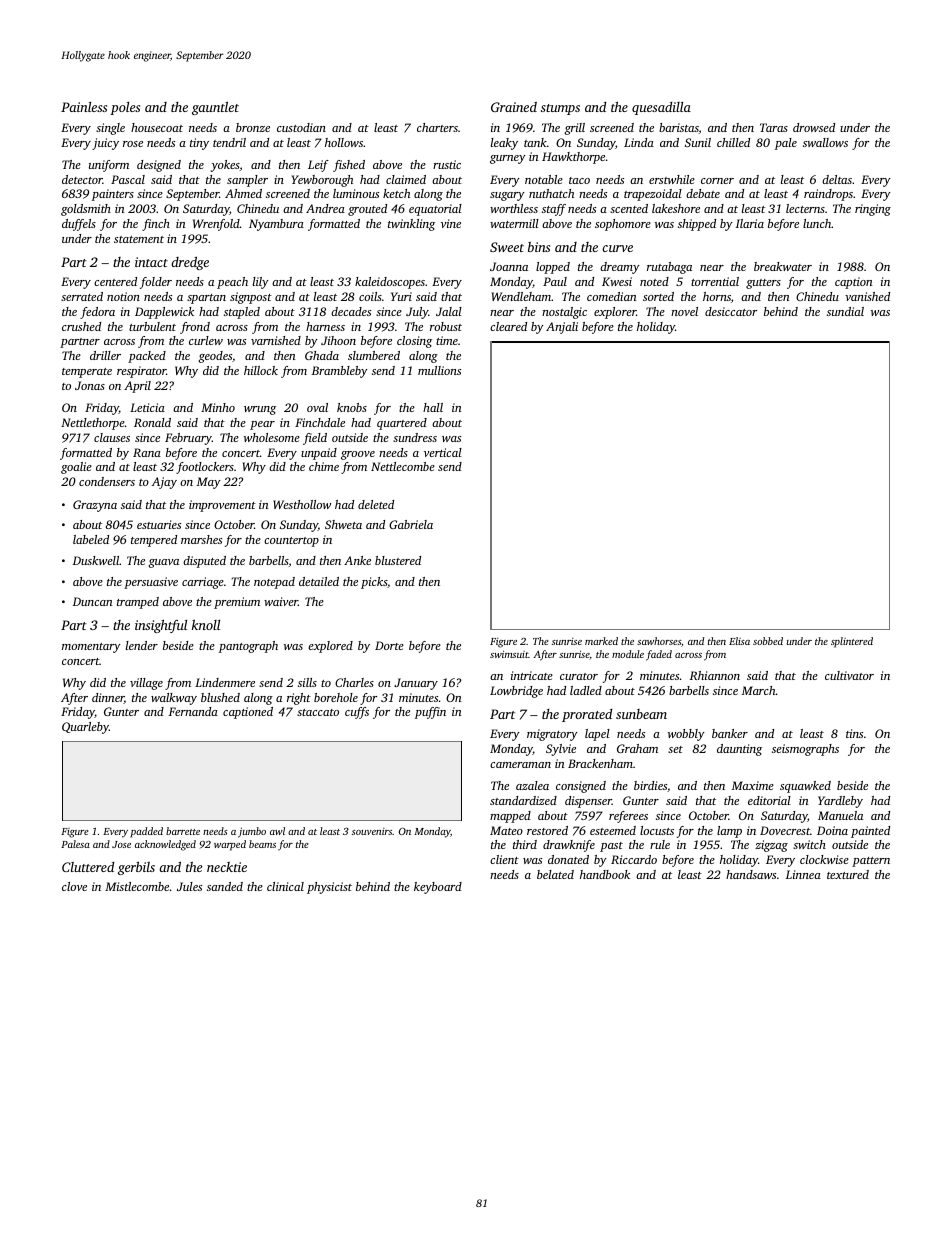 This page has height=1233, width=952. What do you see at coordinates (107, 481) in the page?
I see `condensers` at bounding box center [107, 481].
